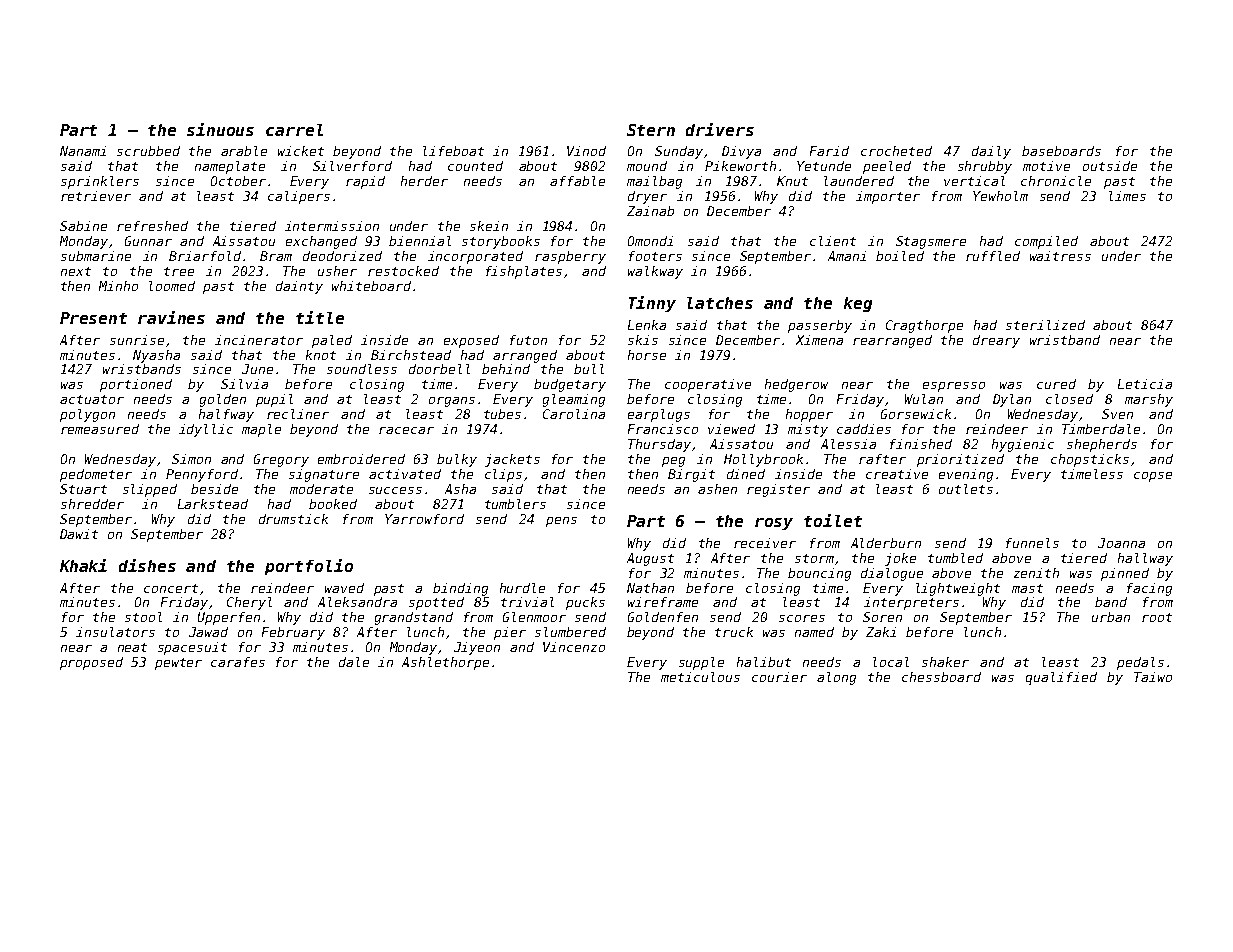 This screenshot has width=1233, height=952. I want to click on Present, so click(93, 318).
